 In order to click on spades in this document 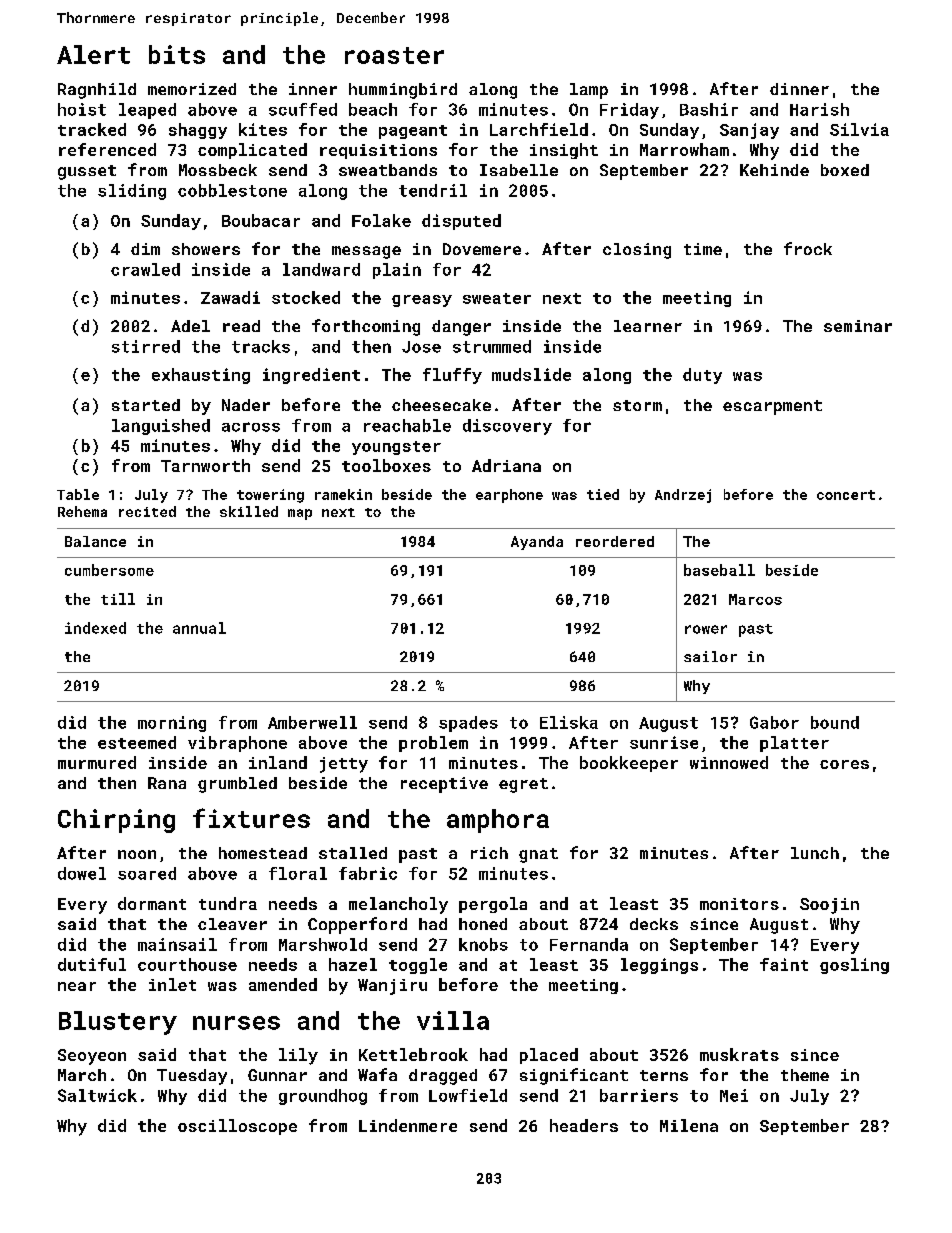, I will do `click(468, 724)`.
